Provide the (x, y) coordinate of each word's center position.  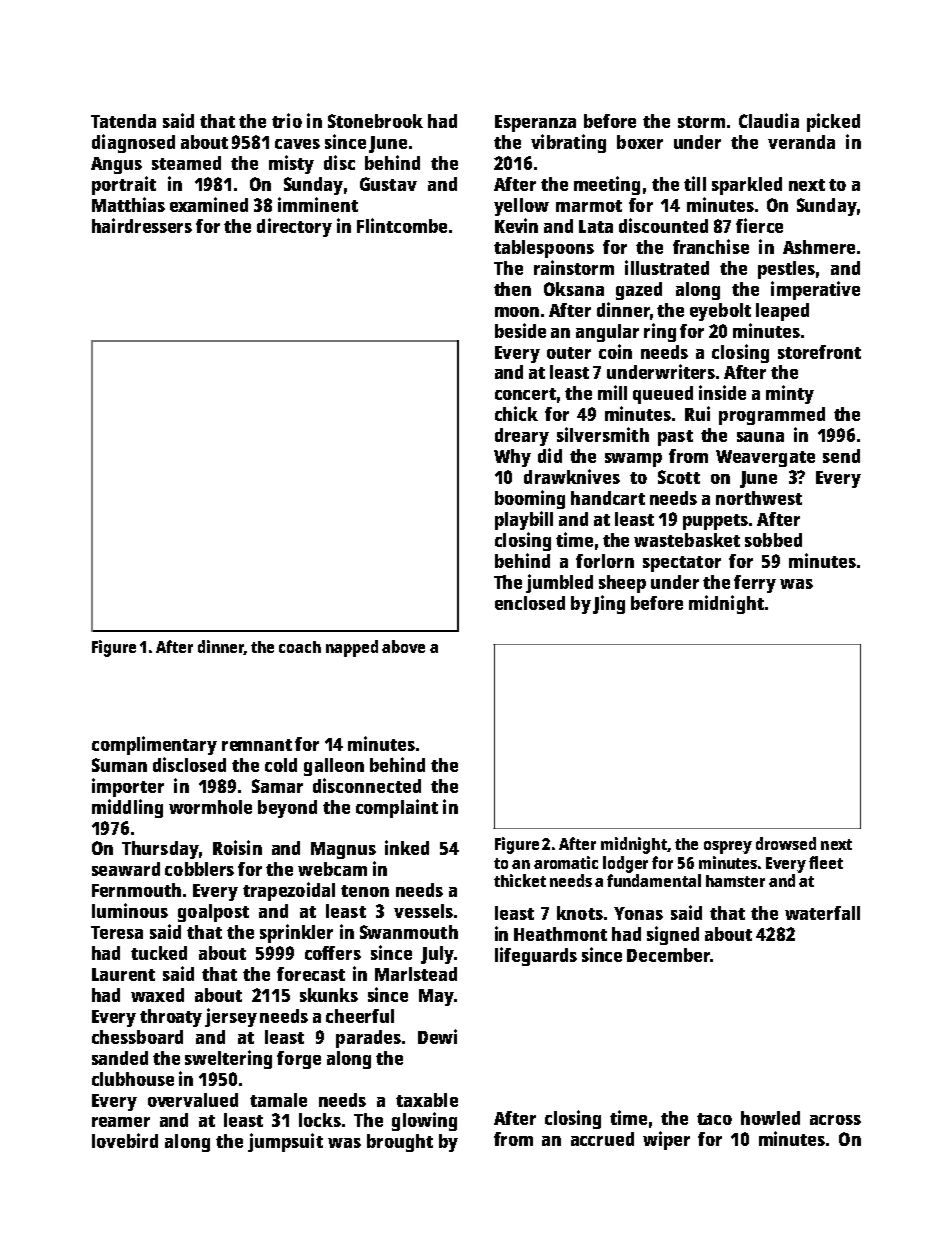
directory (294, 227)
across (835, 1120)
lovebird (125, 1140)
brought (400, 1143)
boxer (640, 142)
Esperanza (535, 123)
